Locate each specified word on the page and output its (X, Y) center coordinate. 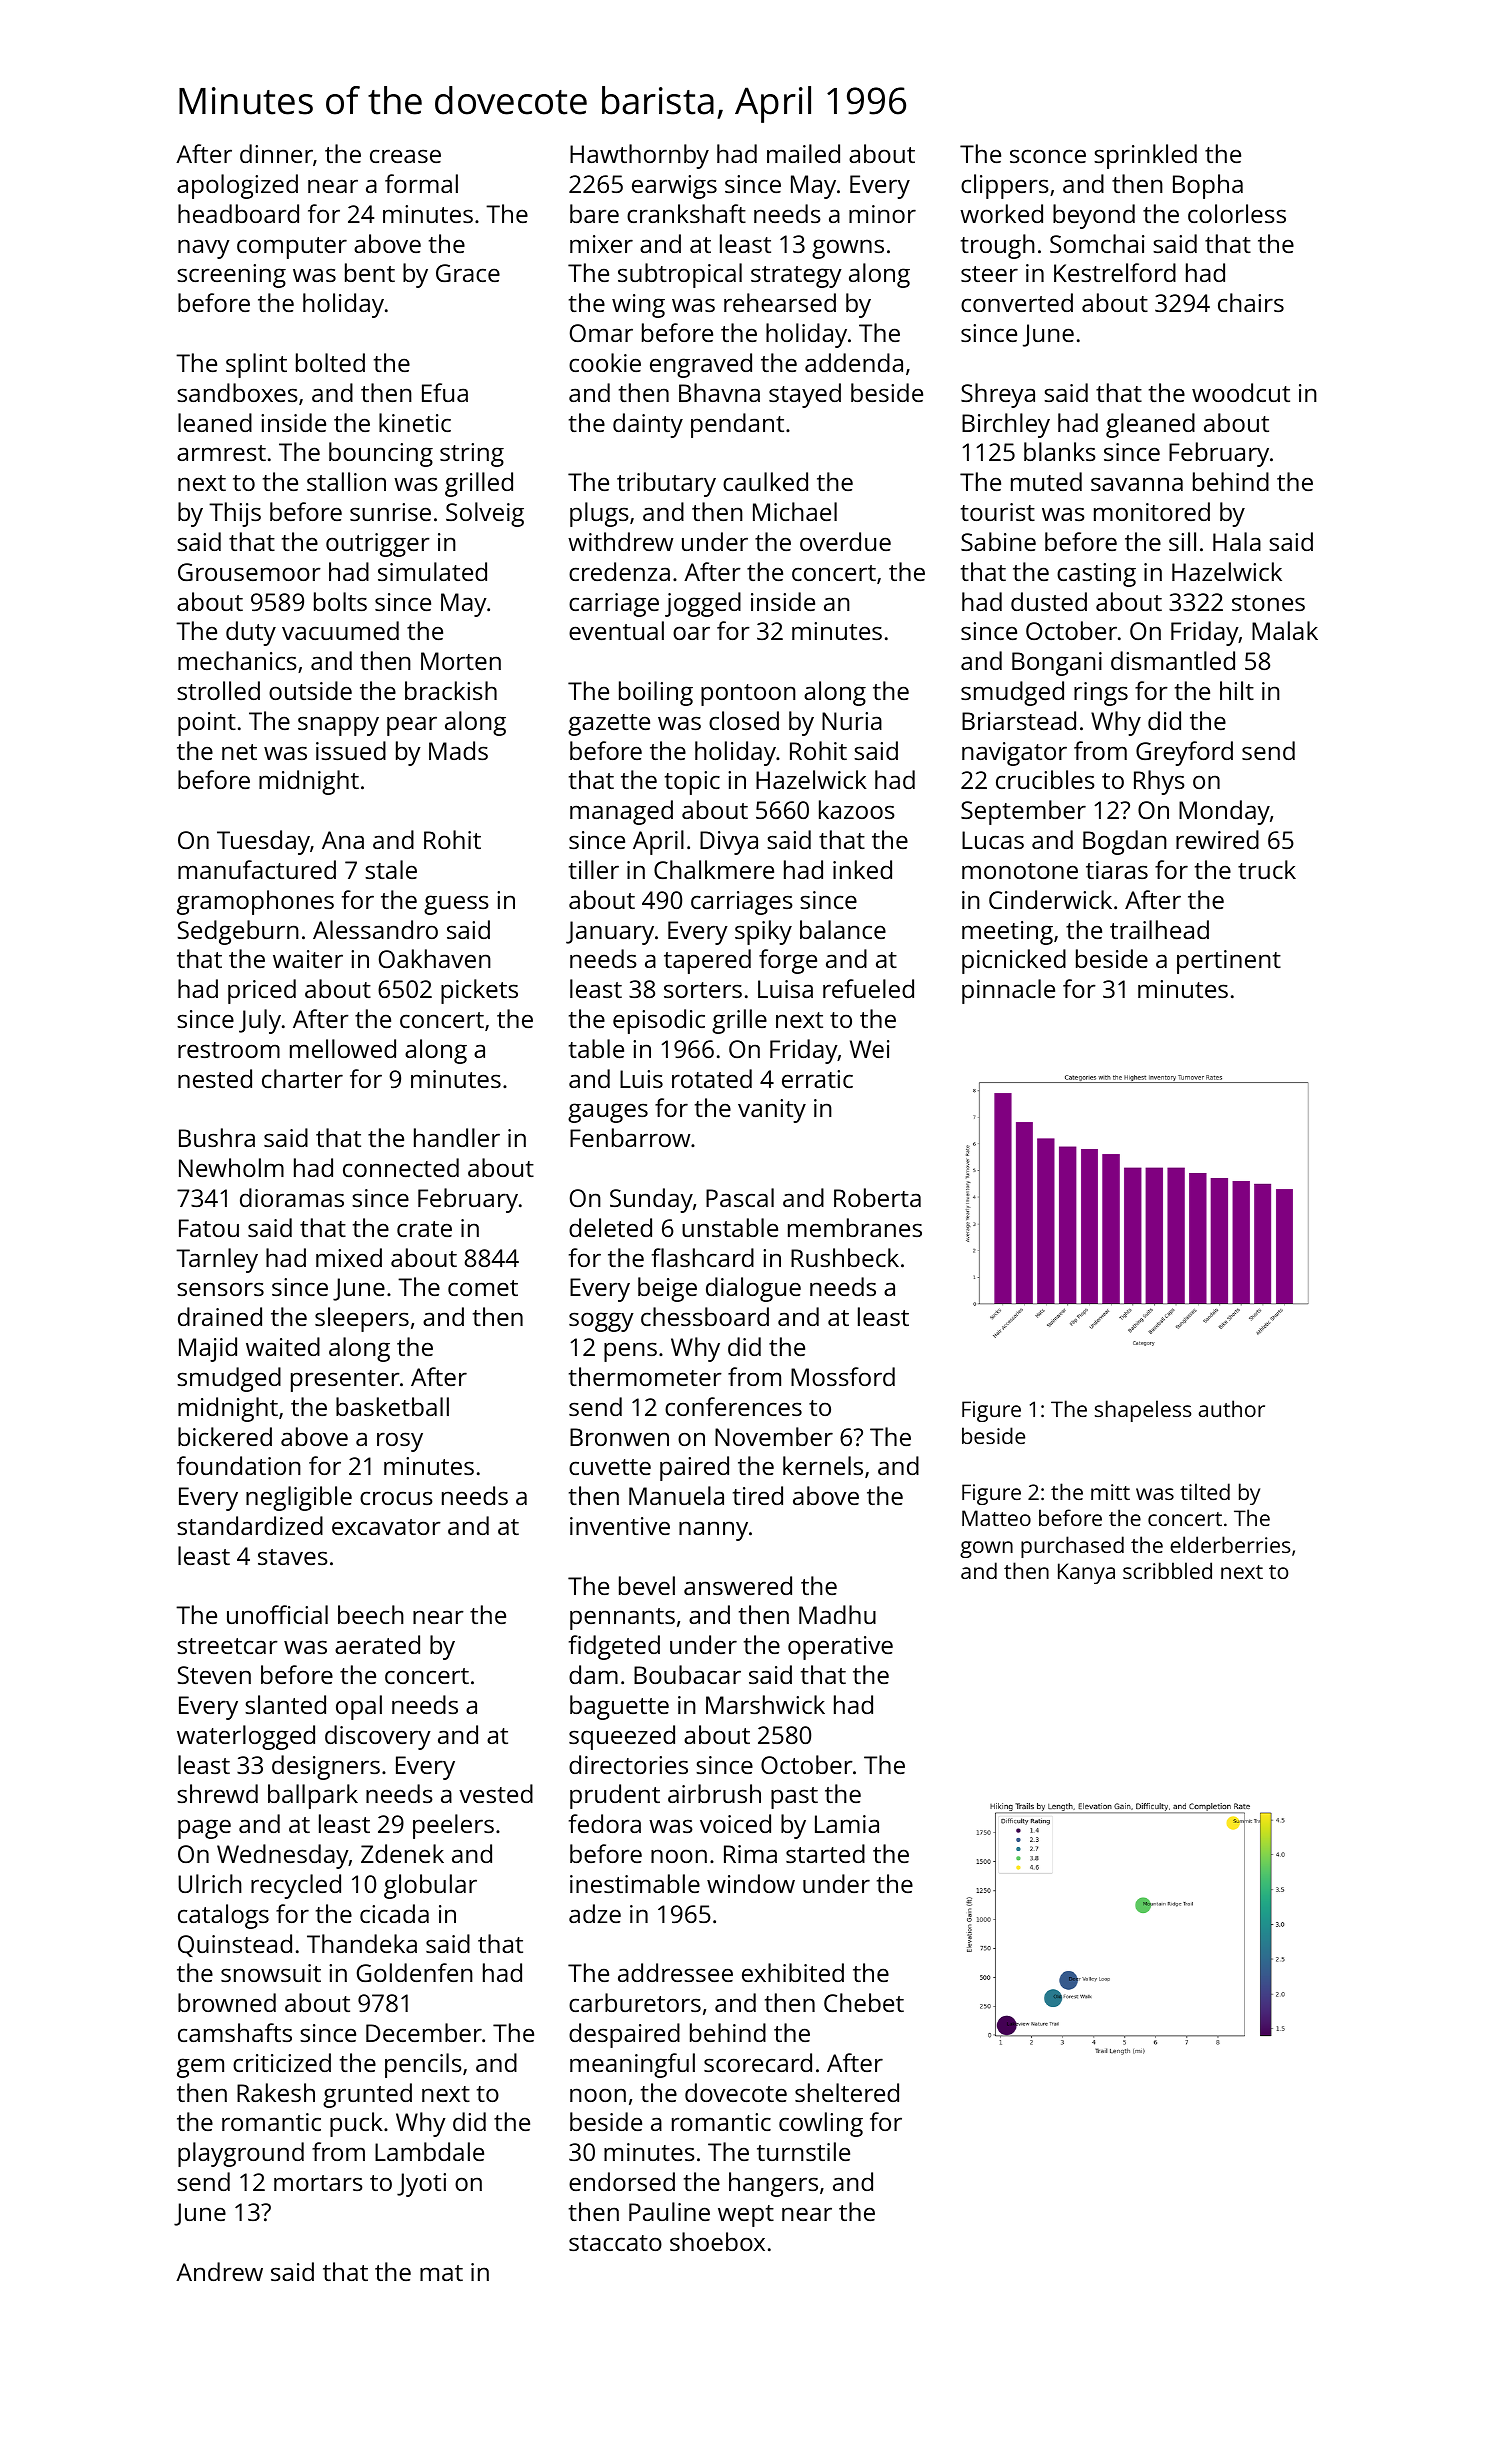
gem (200, 2068)
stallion (346, 481)
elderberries (1230, 1544)
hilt (1237, 690)
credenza (619, 571)
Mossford (843, 1376)
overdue (845, 541)
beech (371, 1614)
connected (401, 1167)
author (1232, 1408)
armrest (221, 453)
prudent (615, 1796)
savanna (1137, 484)
